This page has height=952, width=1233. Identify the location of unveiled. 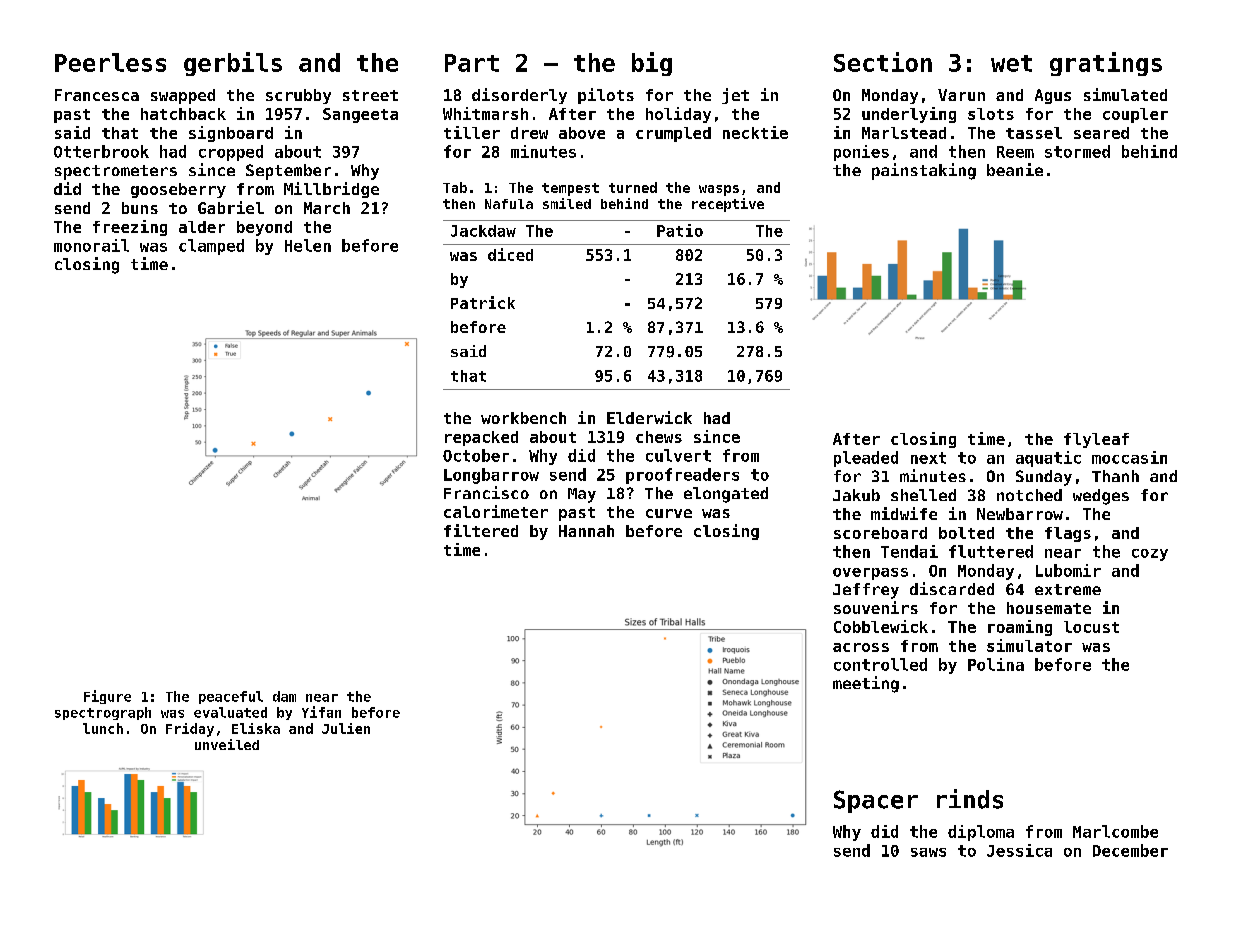
(227, 744).
